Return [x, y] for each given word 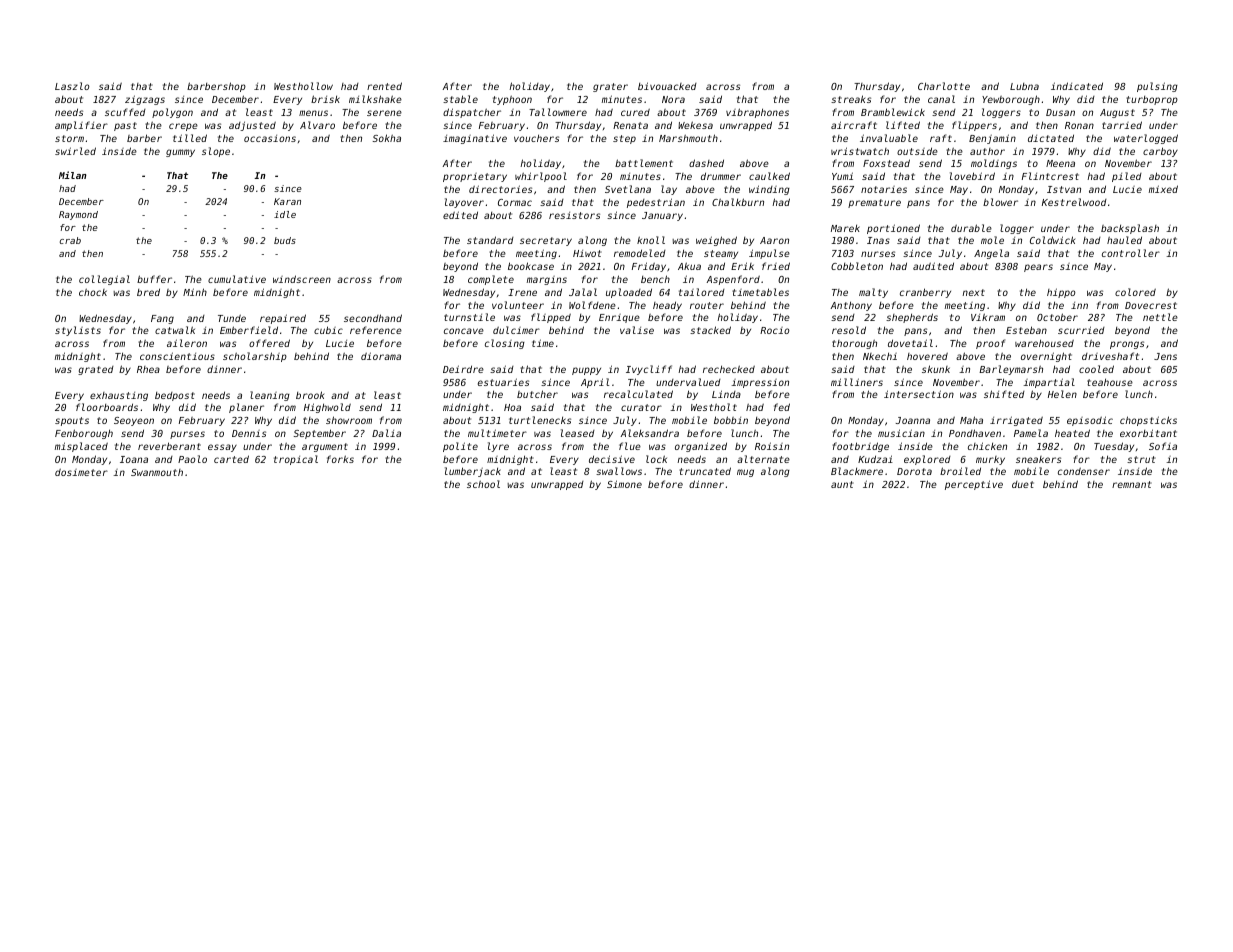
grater [610, 87]
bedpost [175, 396]
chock [93, 292]
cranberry [925, 293]
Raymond [78, 215]
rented [384, 86]
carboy [1160, 152]
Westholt [714, 407]
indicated [1077, 86]
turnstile [469, 317]
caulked [769, 176]
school [483, 484]
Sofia [1163, 446]
